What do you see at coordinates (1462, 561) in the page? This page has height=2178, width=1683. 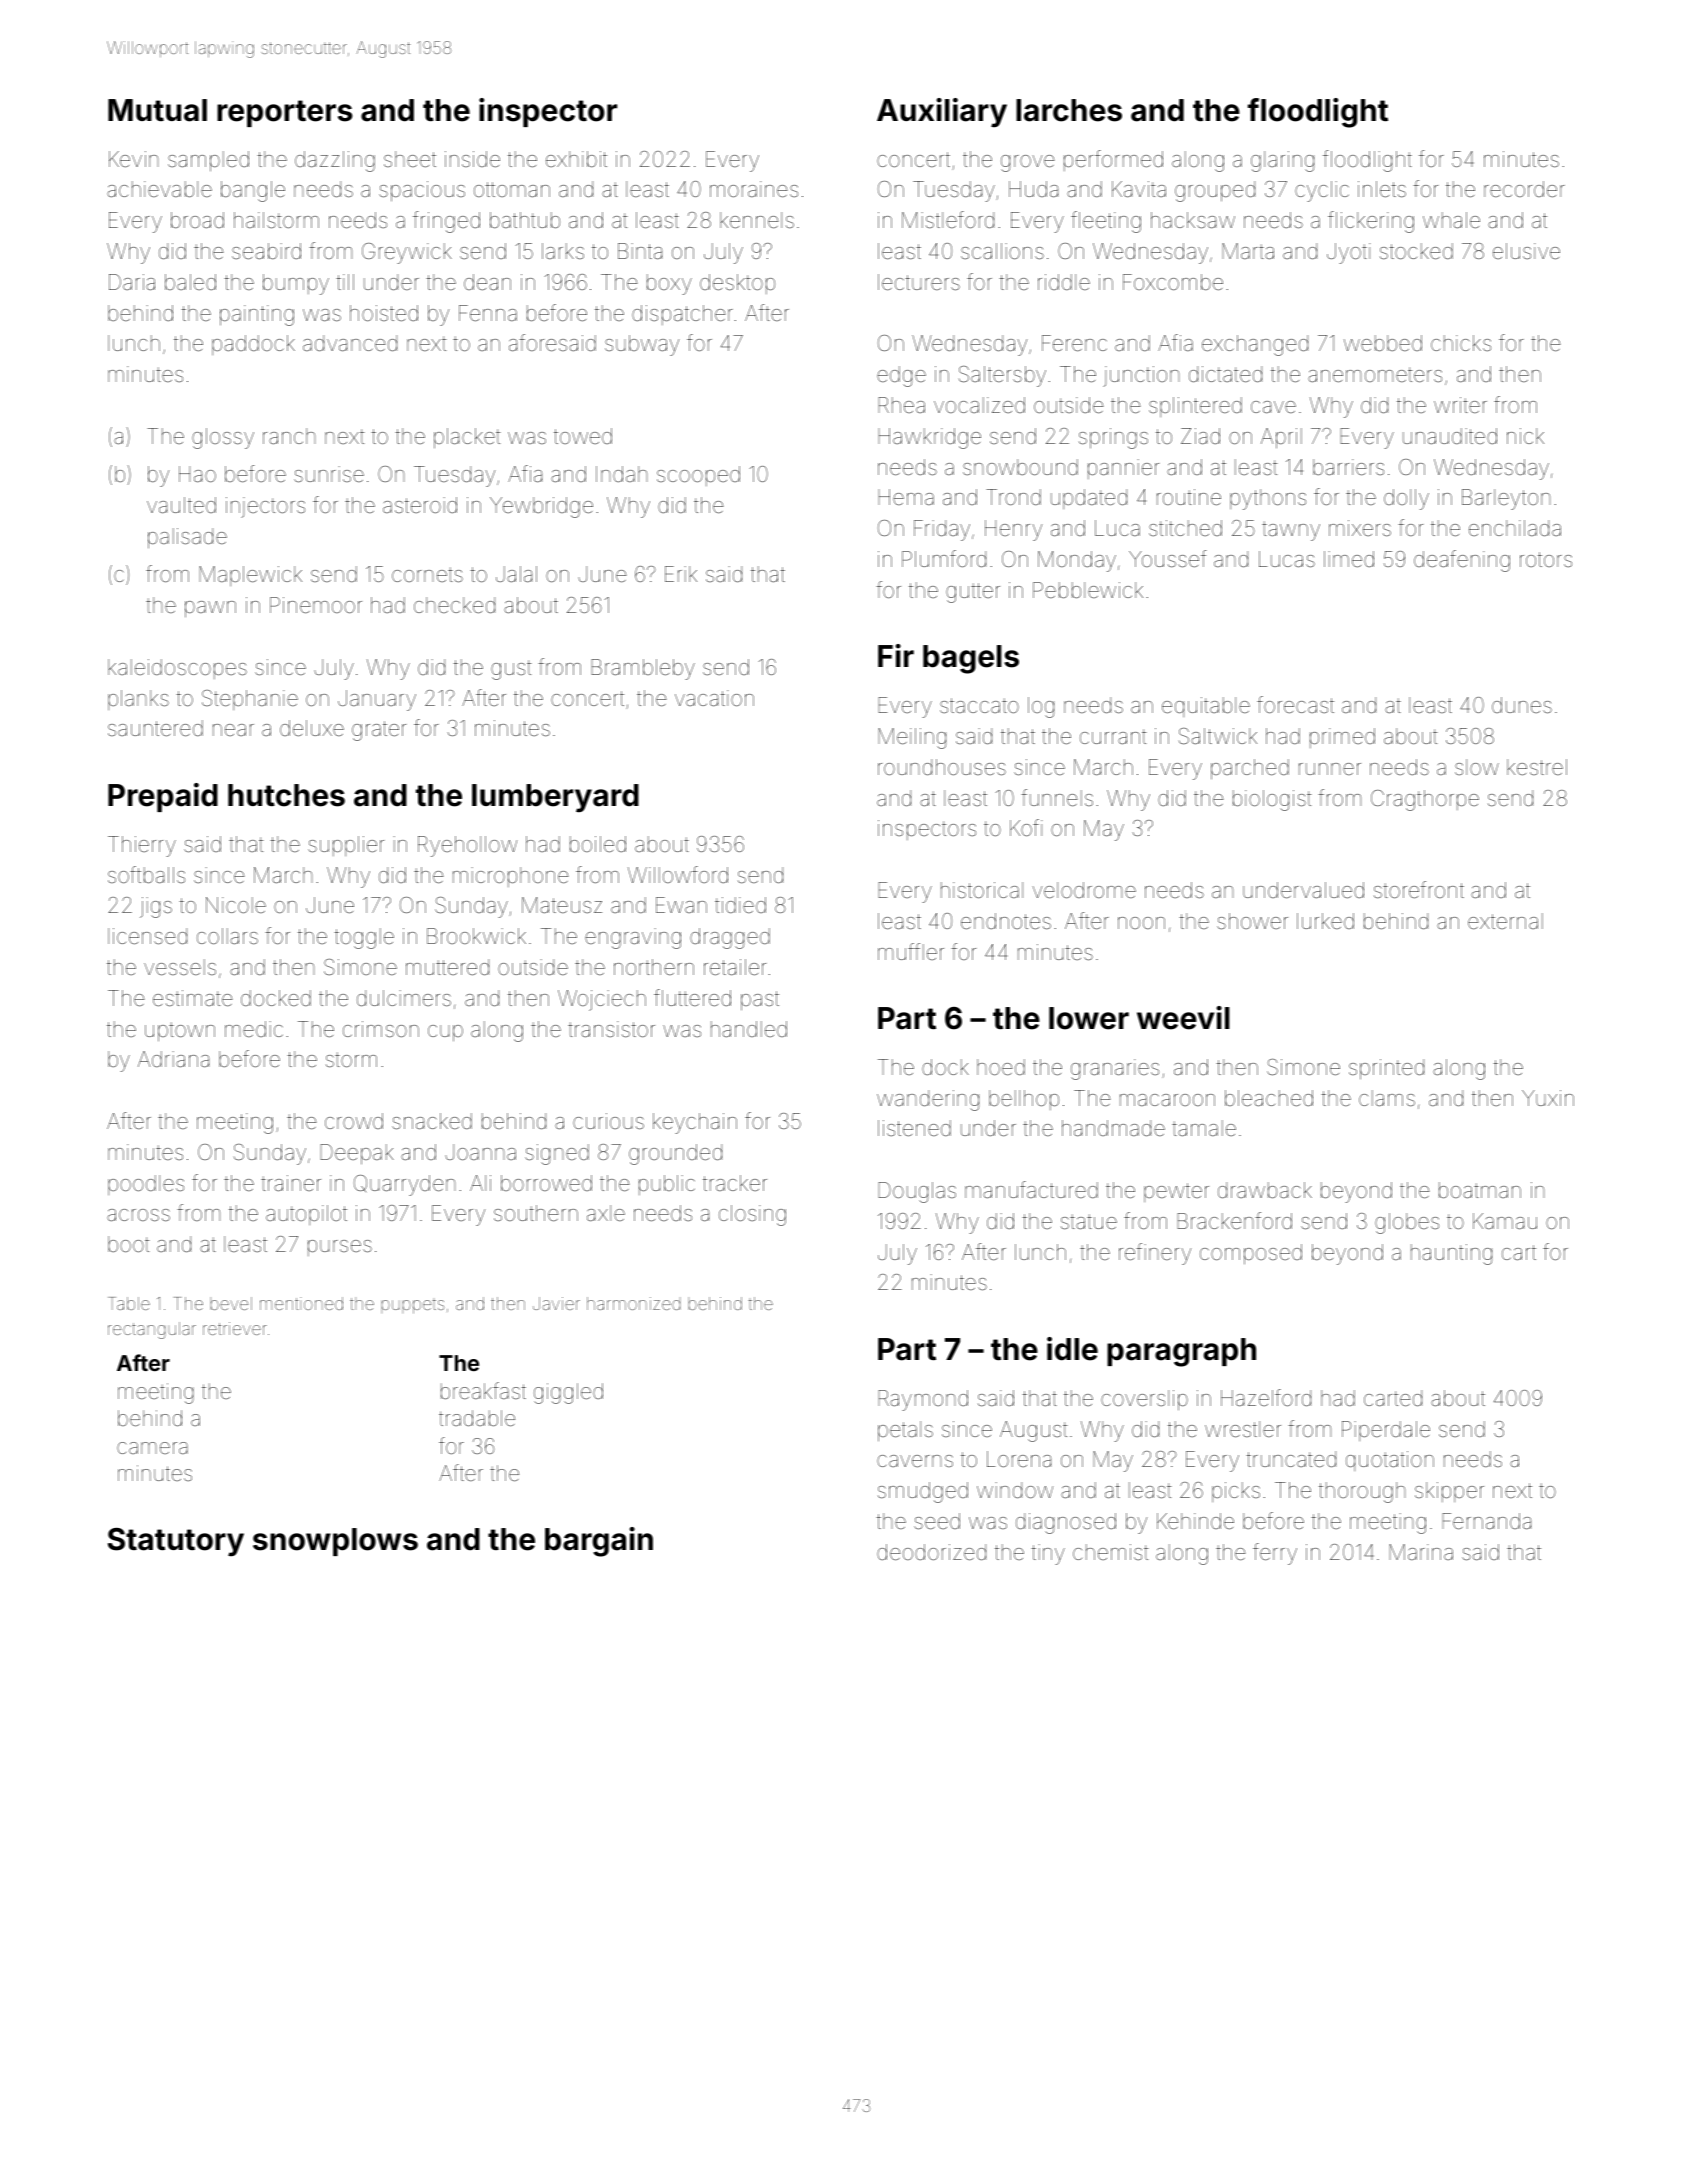 I see `deafening` at bounding box center [1462, 561].
